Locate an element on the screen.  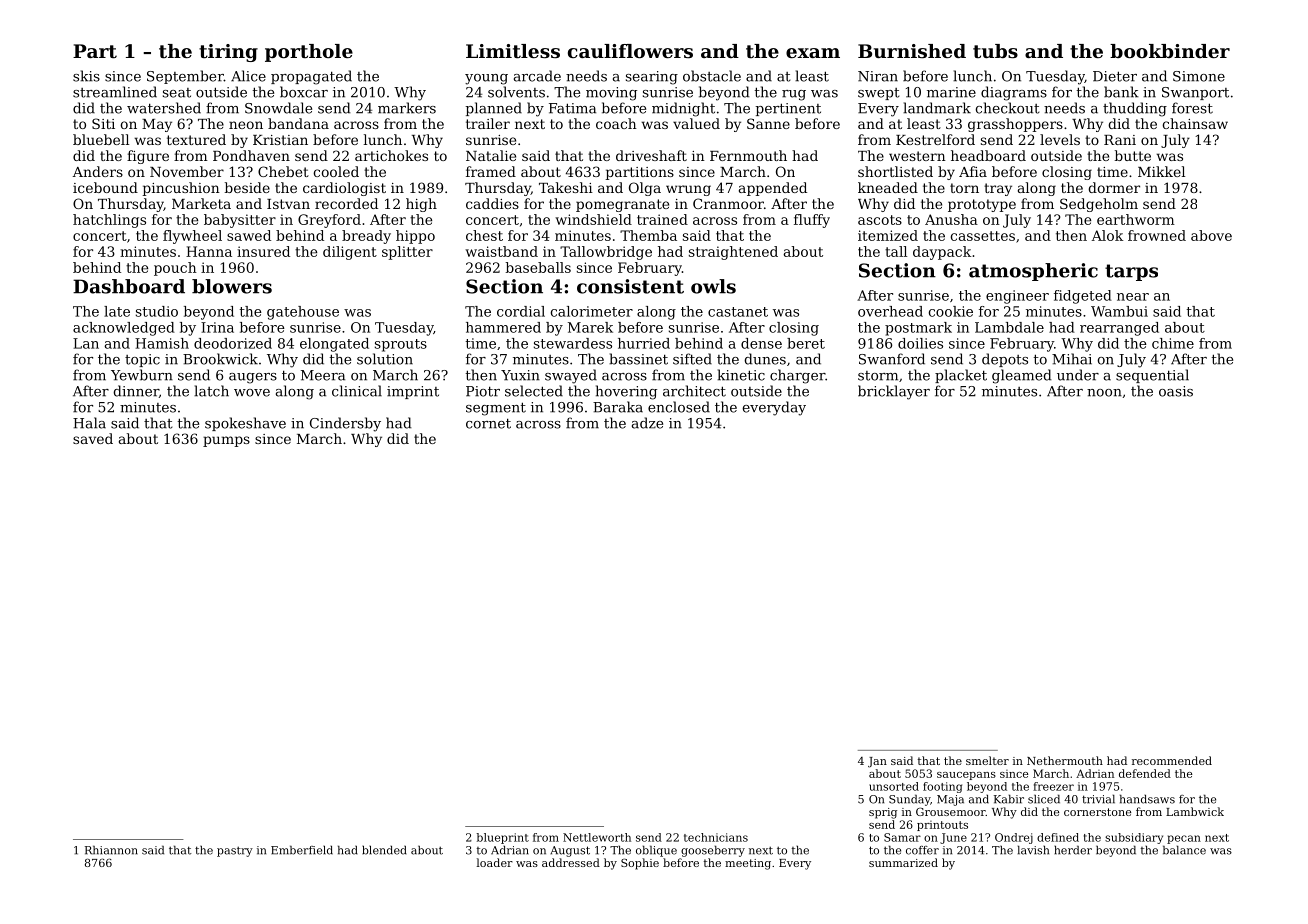
Limitless is located at coordinates (513, 51).
